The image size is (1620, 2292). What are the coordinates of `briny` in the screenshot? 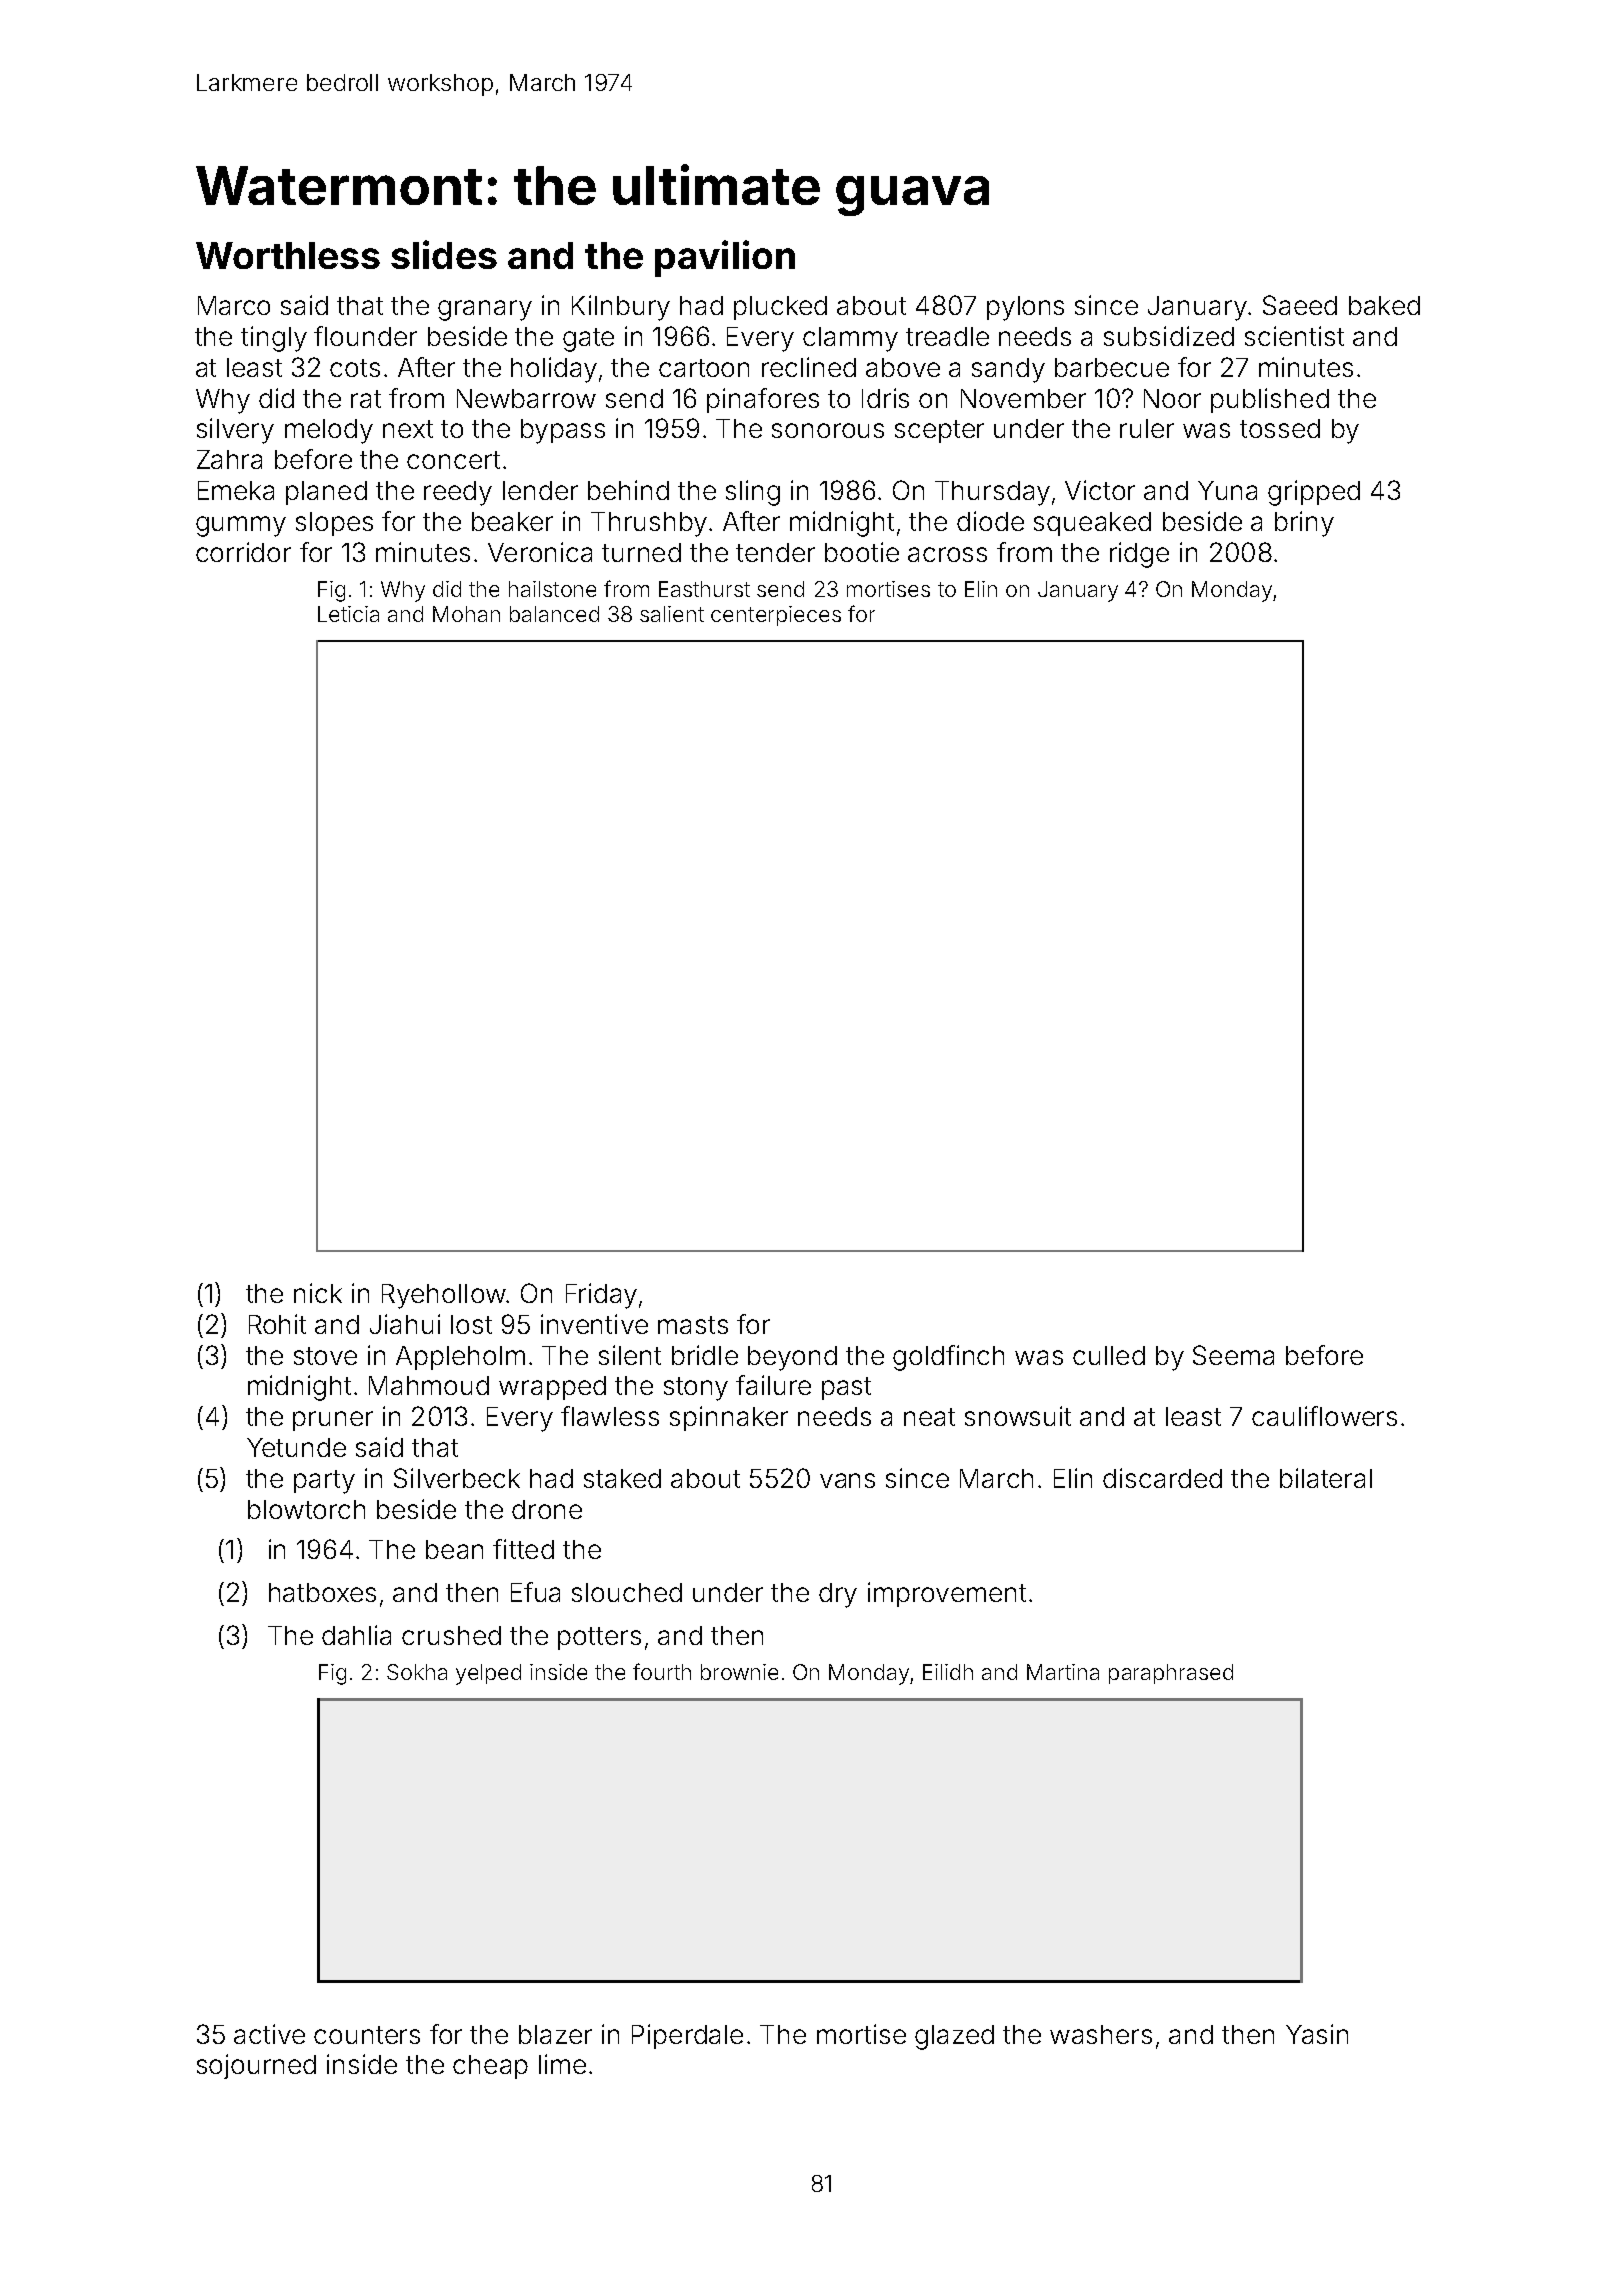 It's located at (1304, 524).
